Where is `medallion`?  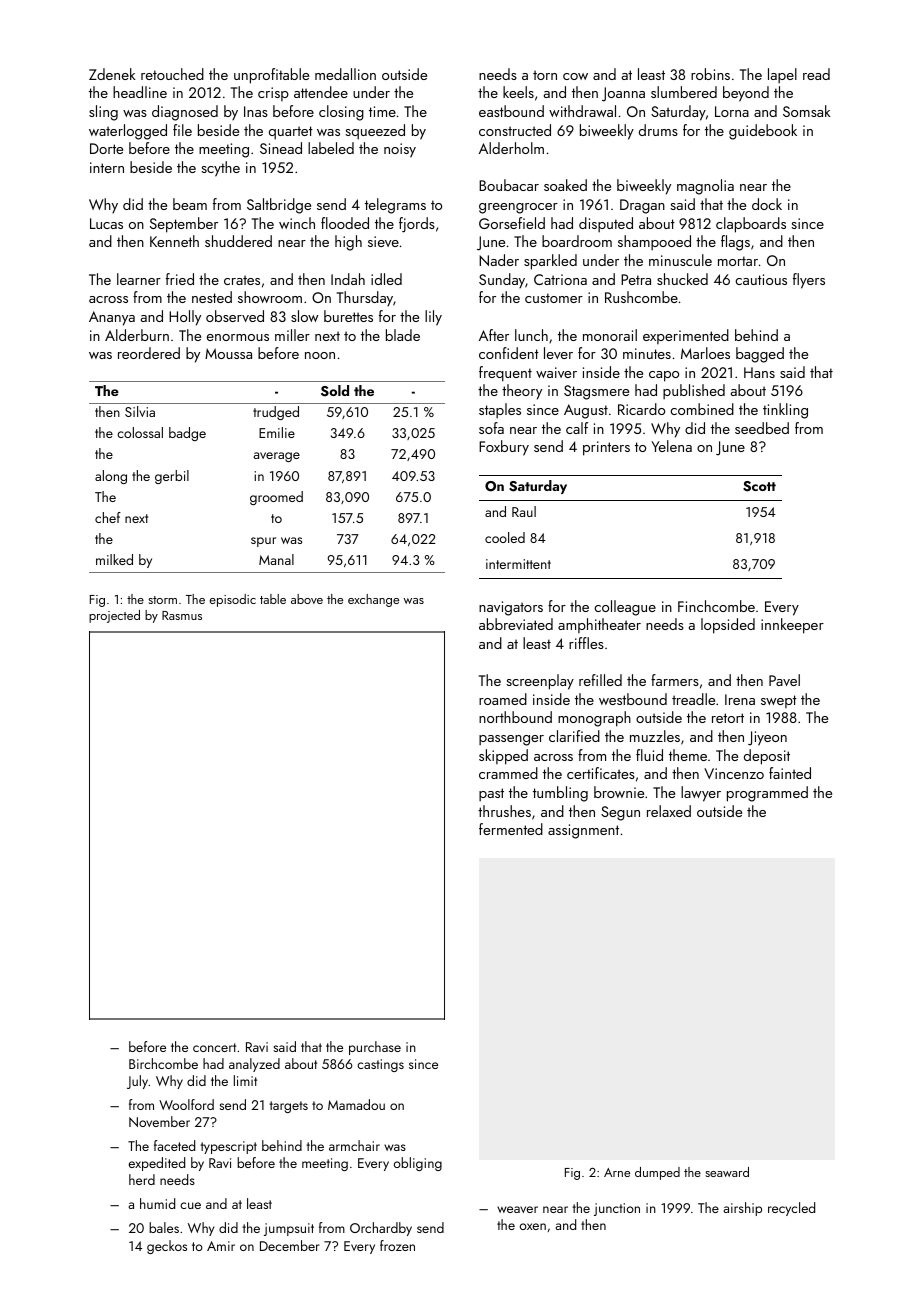
medallion is located at coordinates (345, 74).
